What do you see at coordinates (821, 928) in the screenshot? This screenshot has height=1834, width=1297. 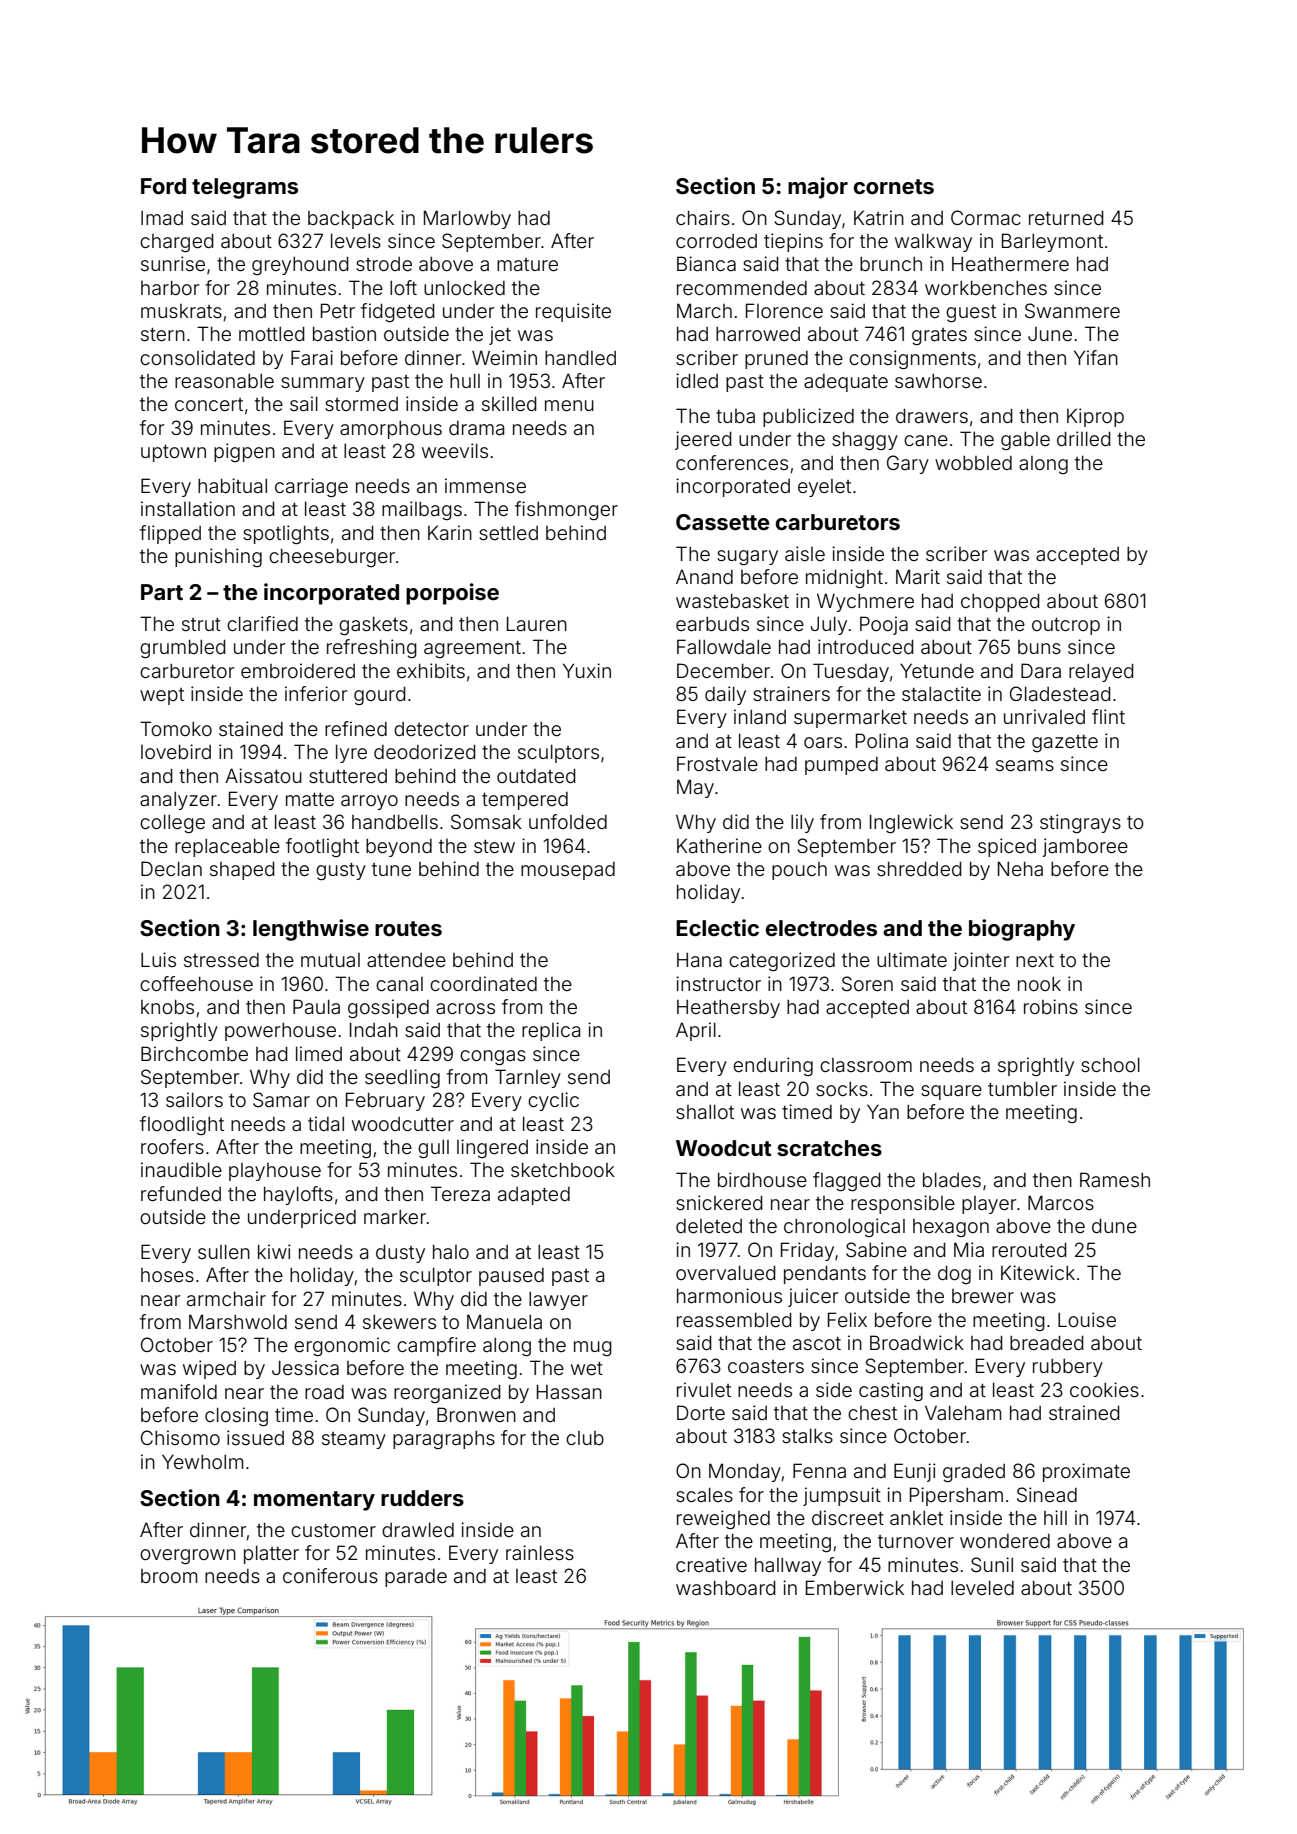 I see `electrodes` at bounding box center [821, 928].
